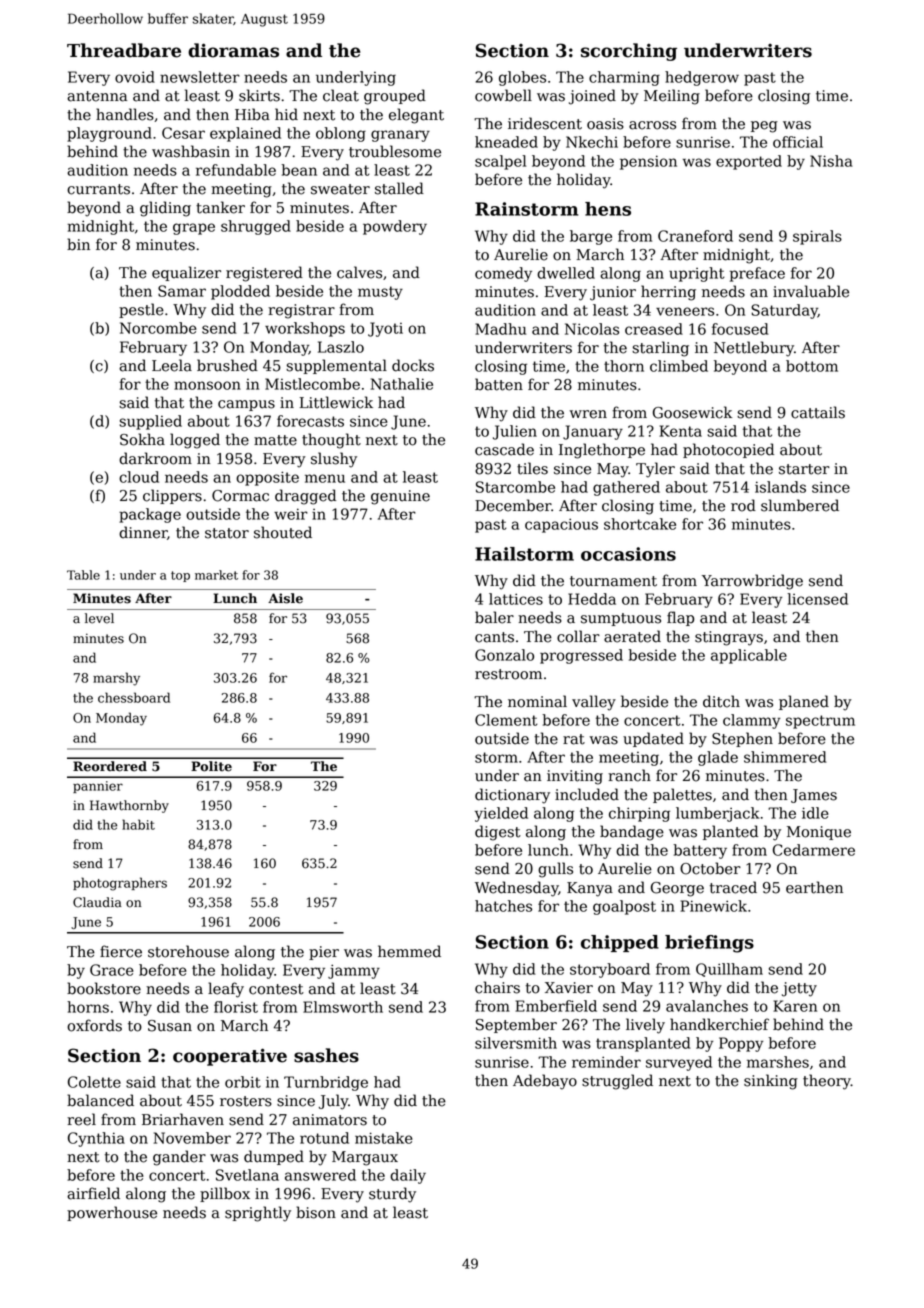 This document has height=1308, width=924. What do you see at coordinates (827, 1082) in the document?
I see `theory` at bounding box center [827, 1082].
